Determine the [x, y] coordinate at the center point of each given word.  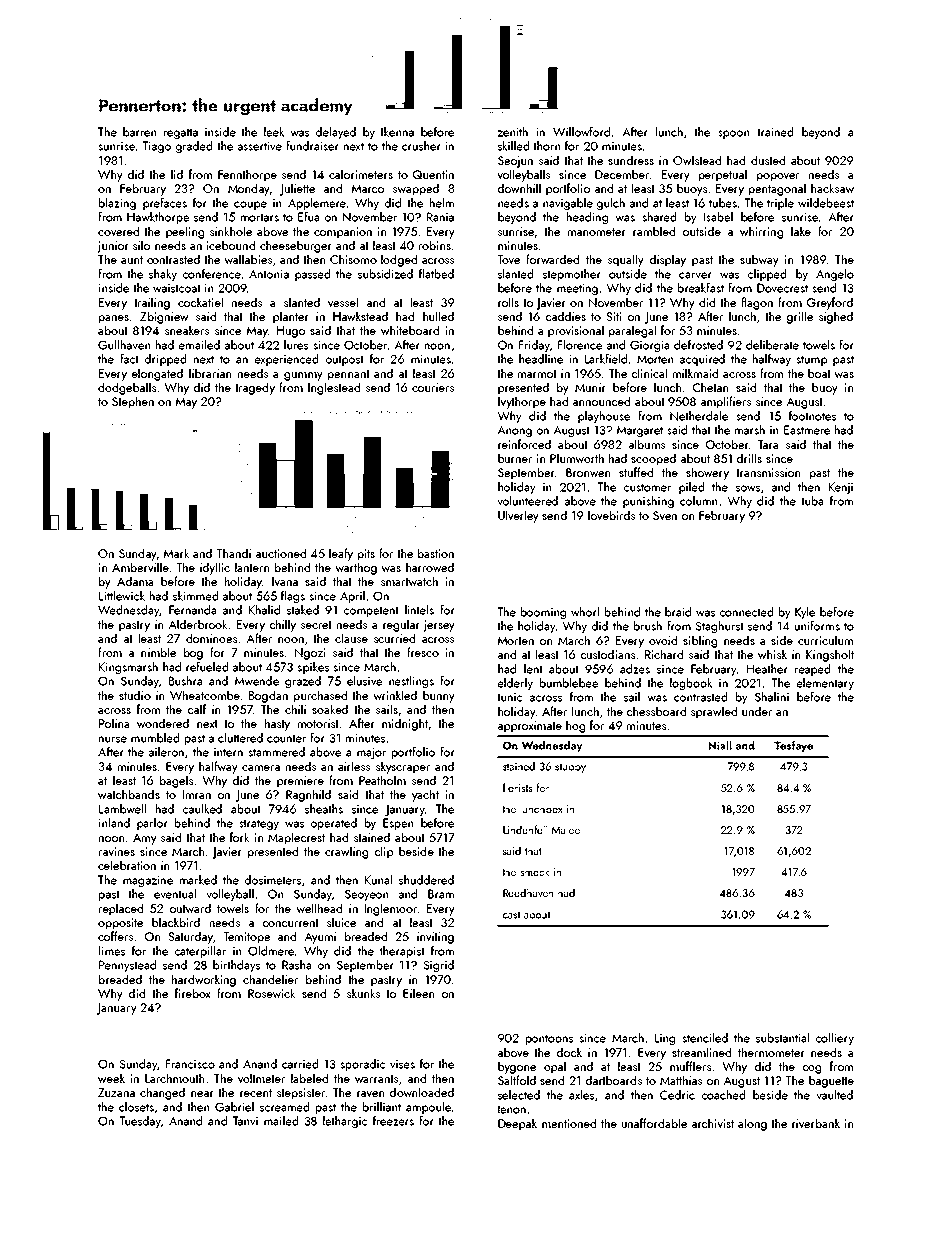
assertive [260, 146]
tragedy [255, 388]
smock [534, 872]
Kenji [841, 488]
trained [775, 132]
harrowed [430, 567]
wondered [163, 723]
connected [746, 612]
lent [533, 669]
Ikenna [397, 132]
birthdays [236, 966]
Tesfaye [793, 746]
